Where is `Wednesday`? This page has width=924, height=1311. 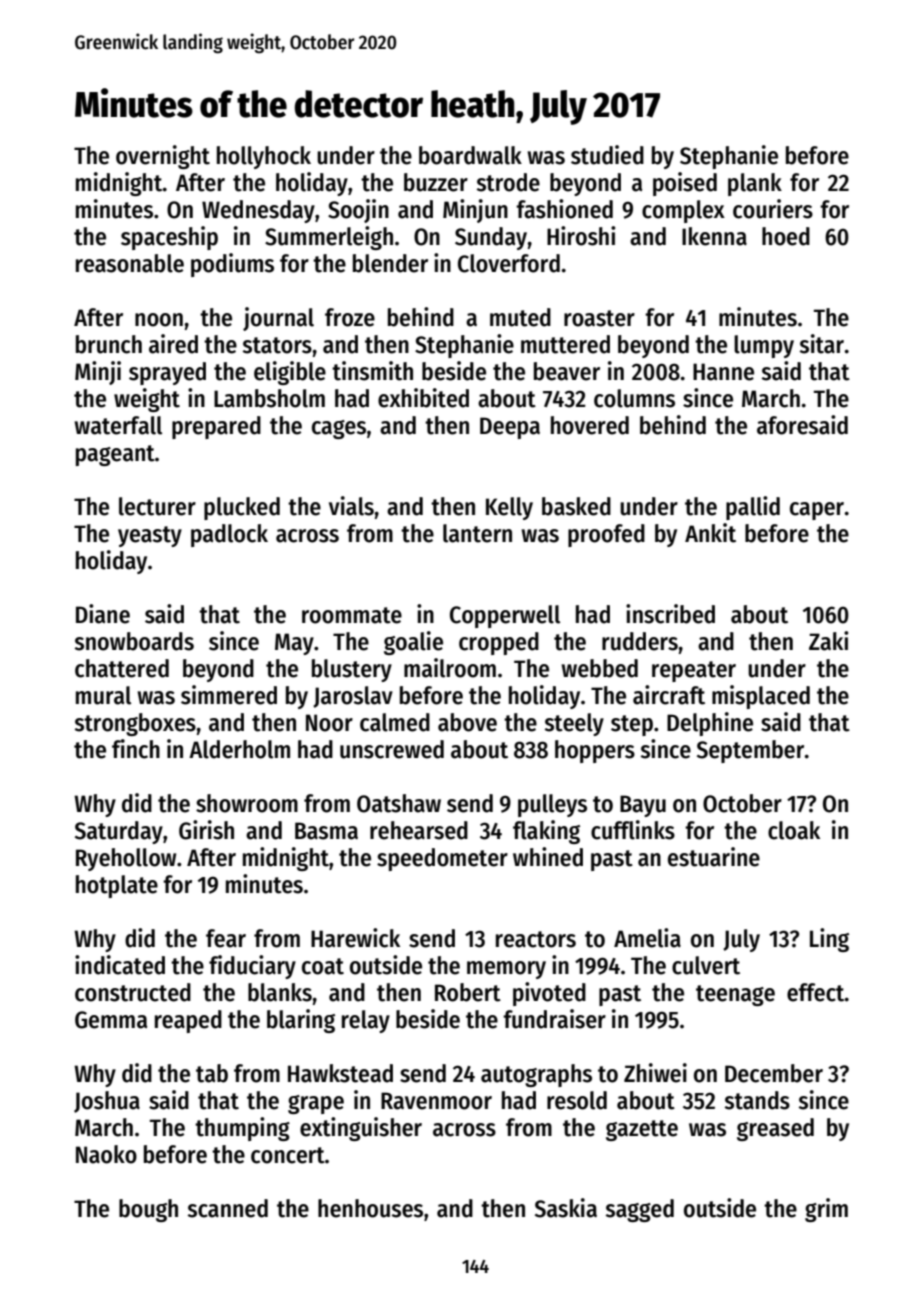 Wednesday is located at coordinates (258, 211).
